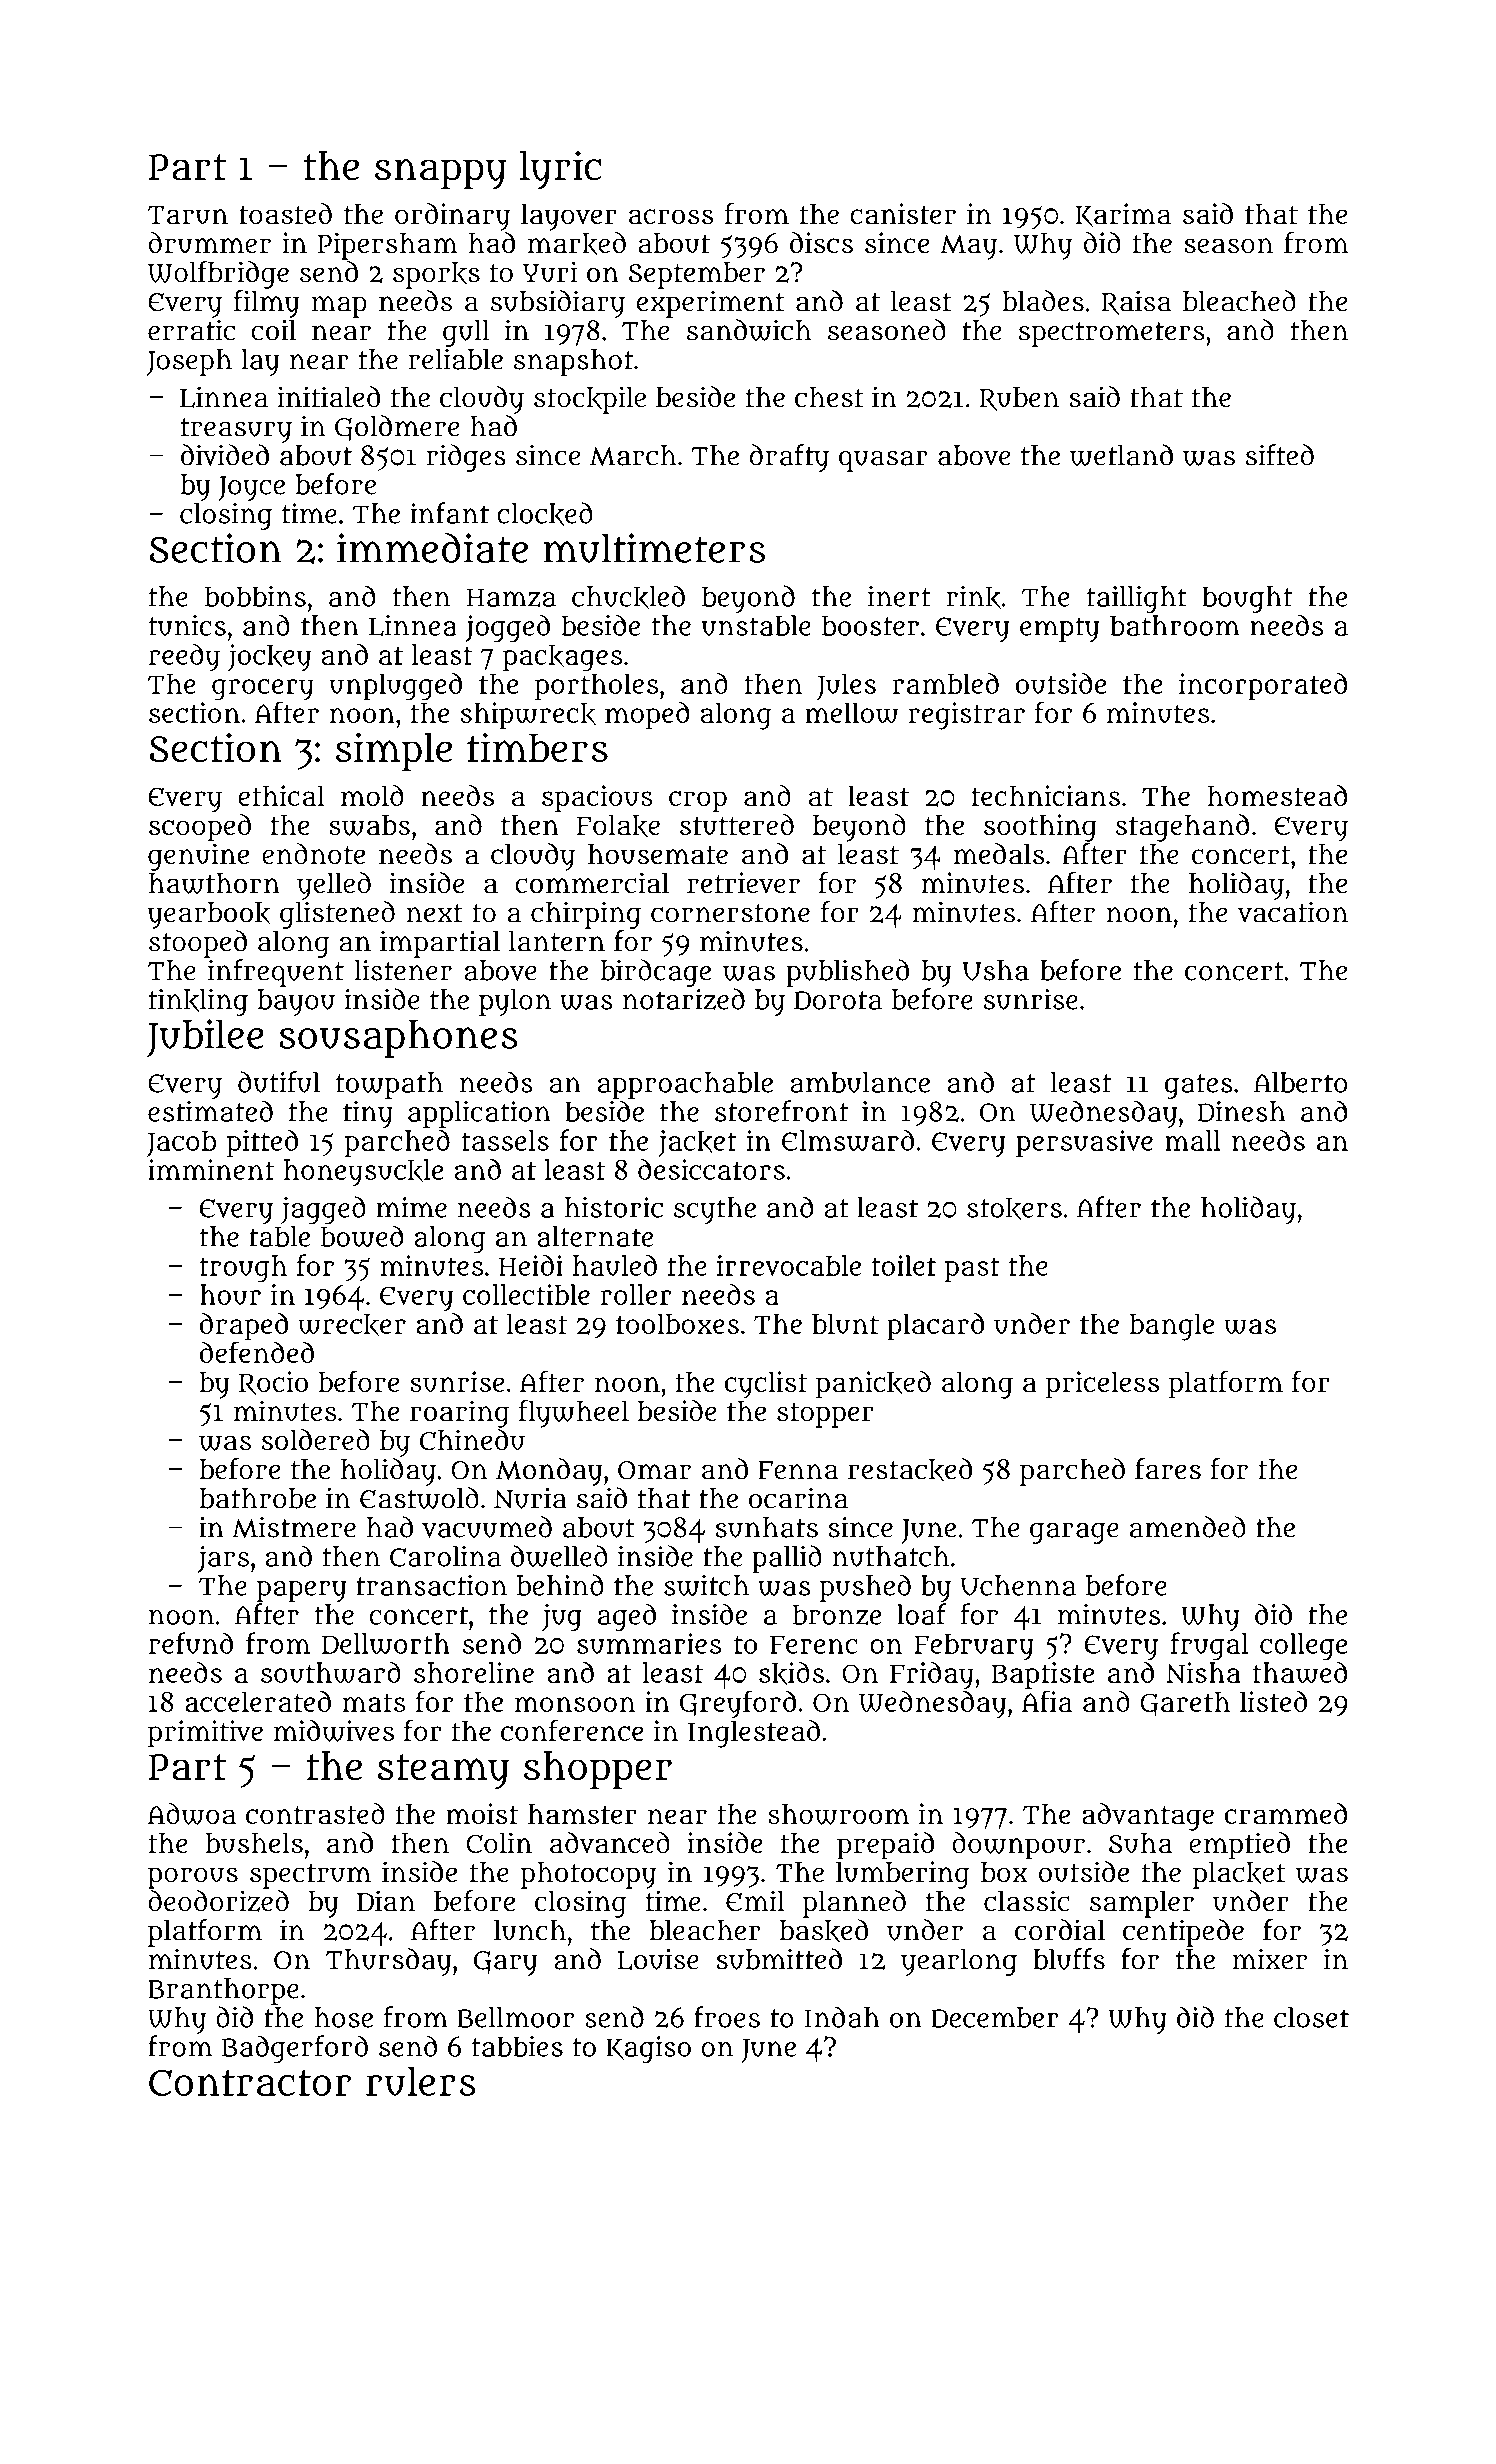 This page has width=1496, height=2464. Describe the element at coordinates (696, 275) in the page. I see `September` at that location.
